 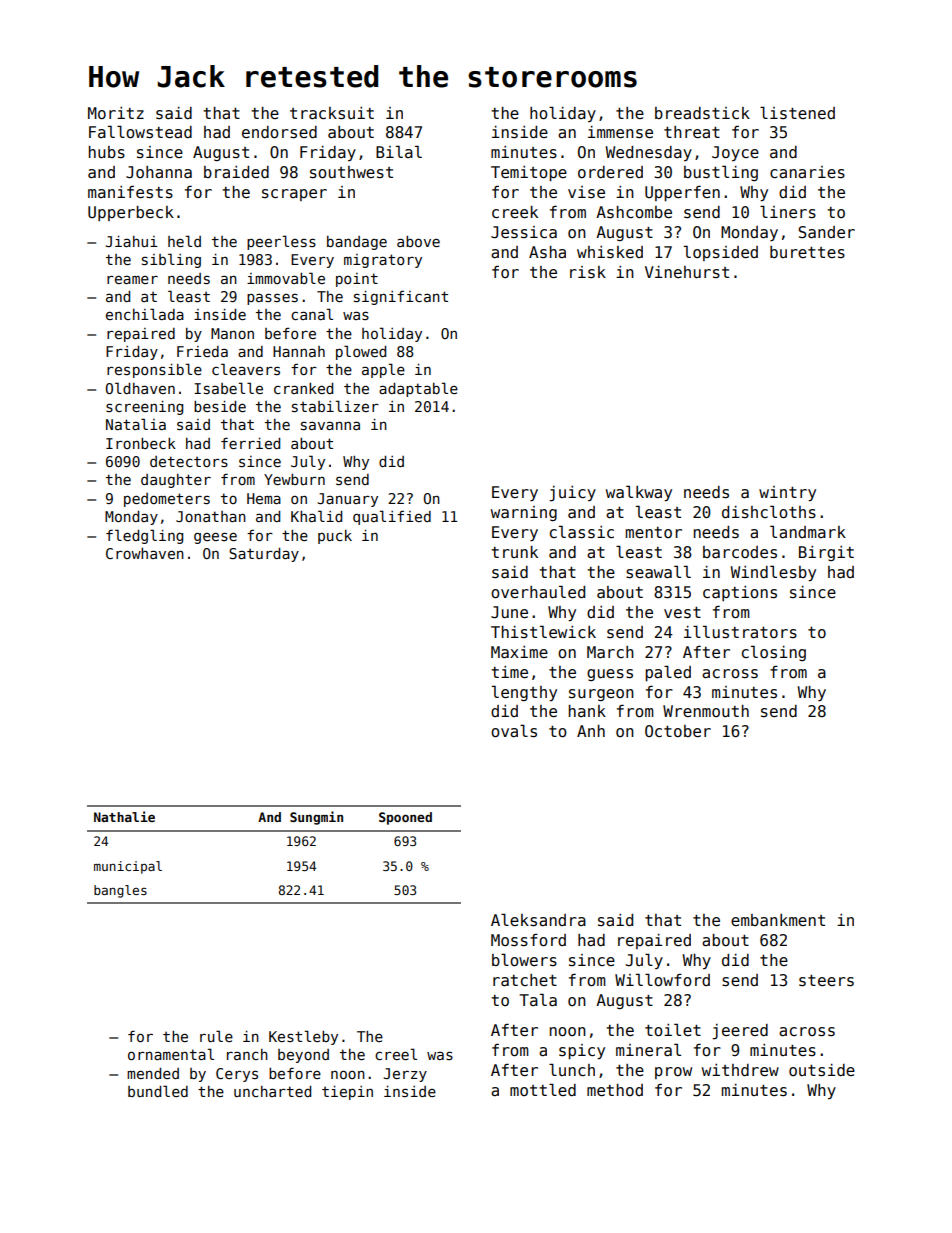 I want to click on closing, so click(x=774, y=653).
